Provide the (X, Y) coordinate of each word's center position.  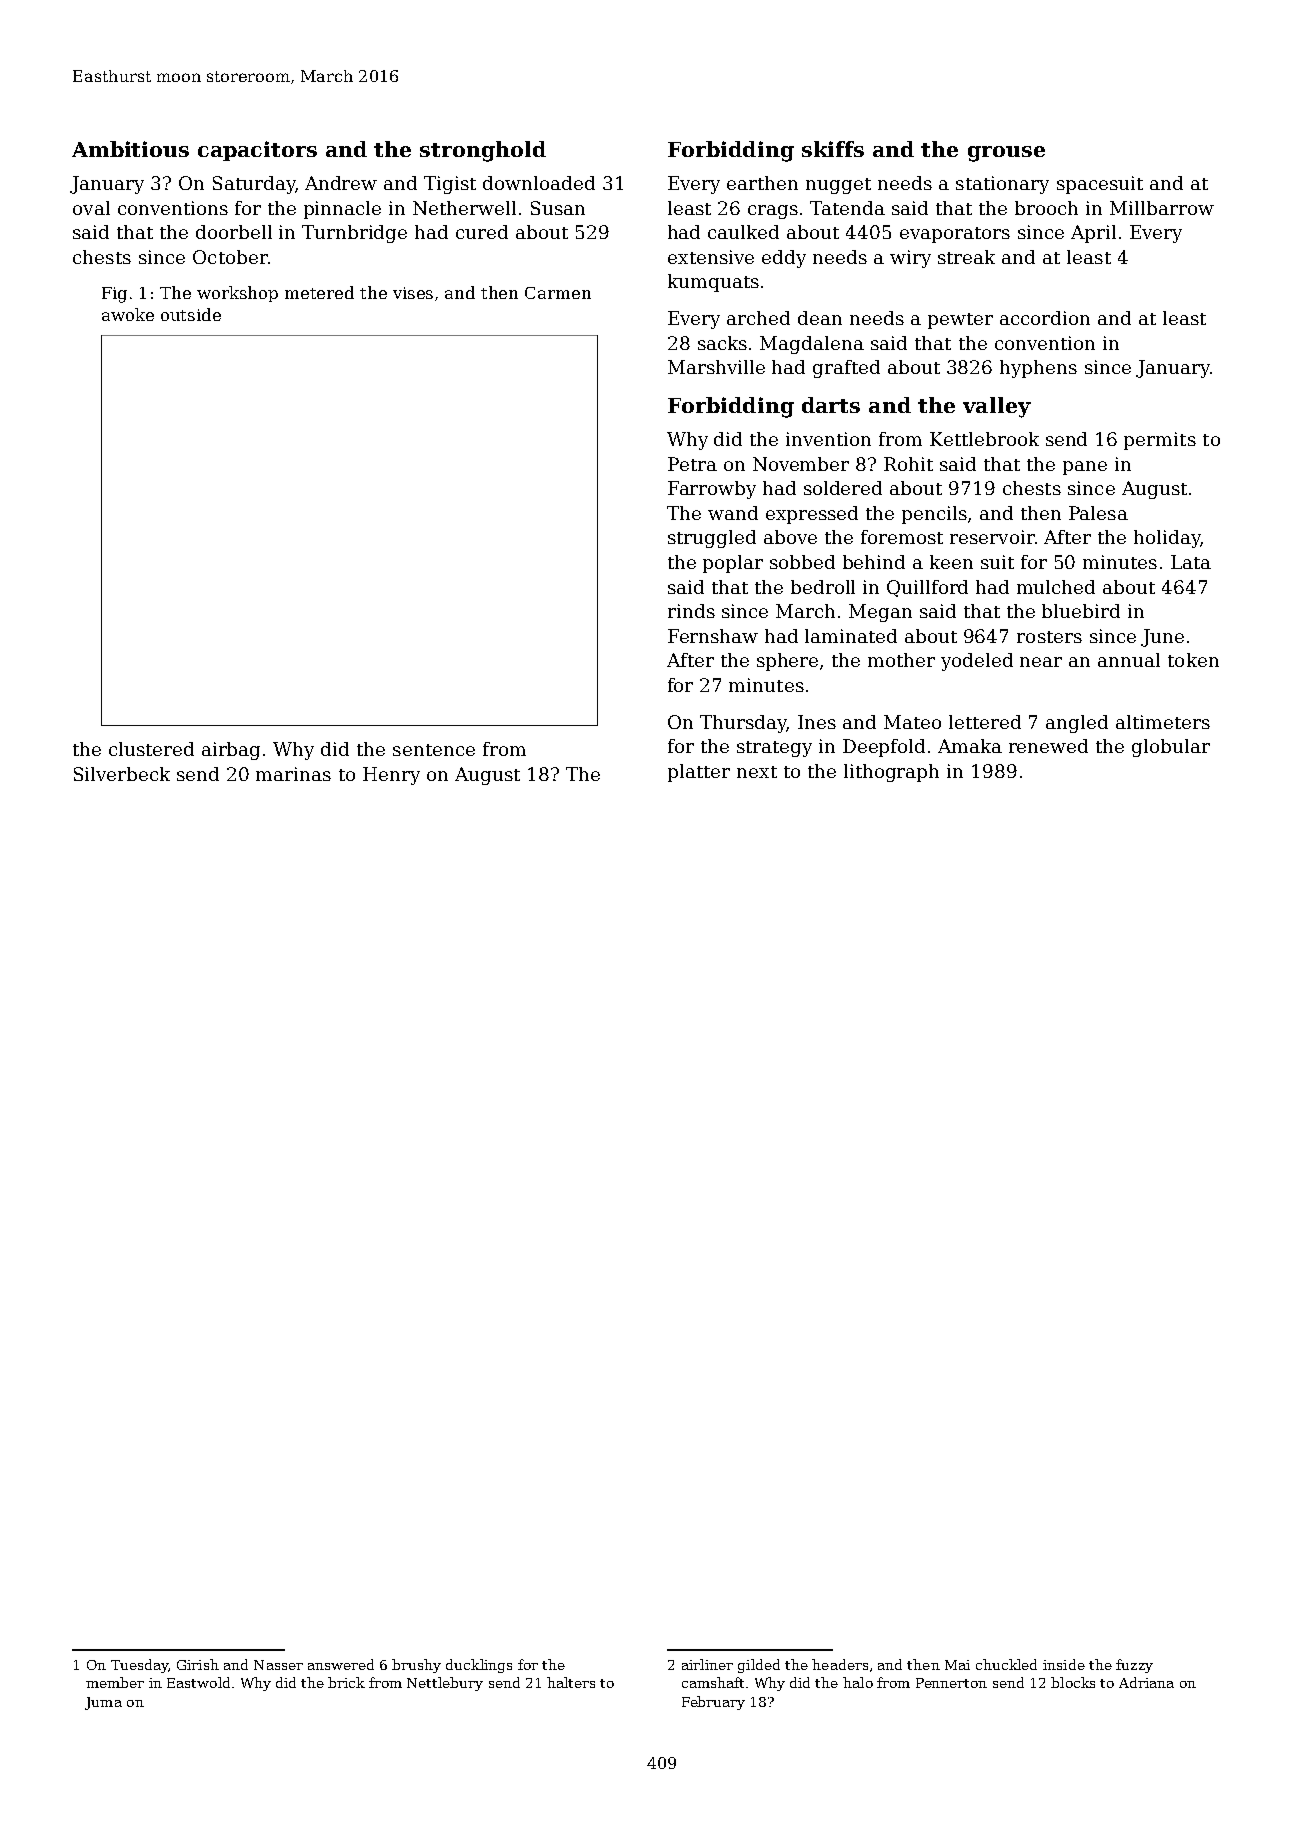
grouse (1006, 154)
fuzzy (1134, 1666)
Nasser (278, 1665)
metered (319, 292)
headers (840, 1664)
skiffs (833, 149)
